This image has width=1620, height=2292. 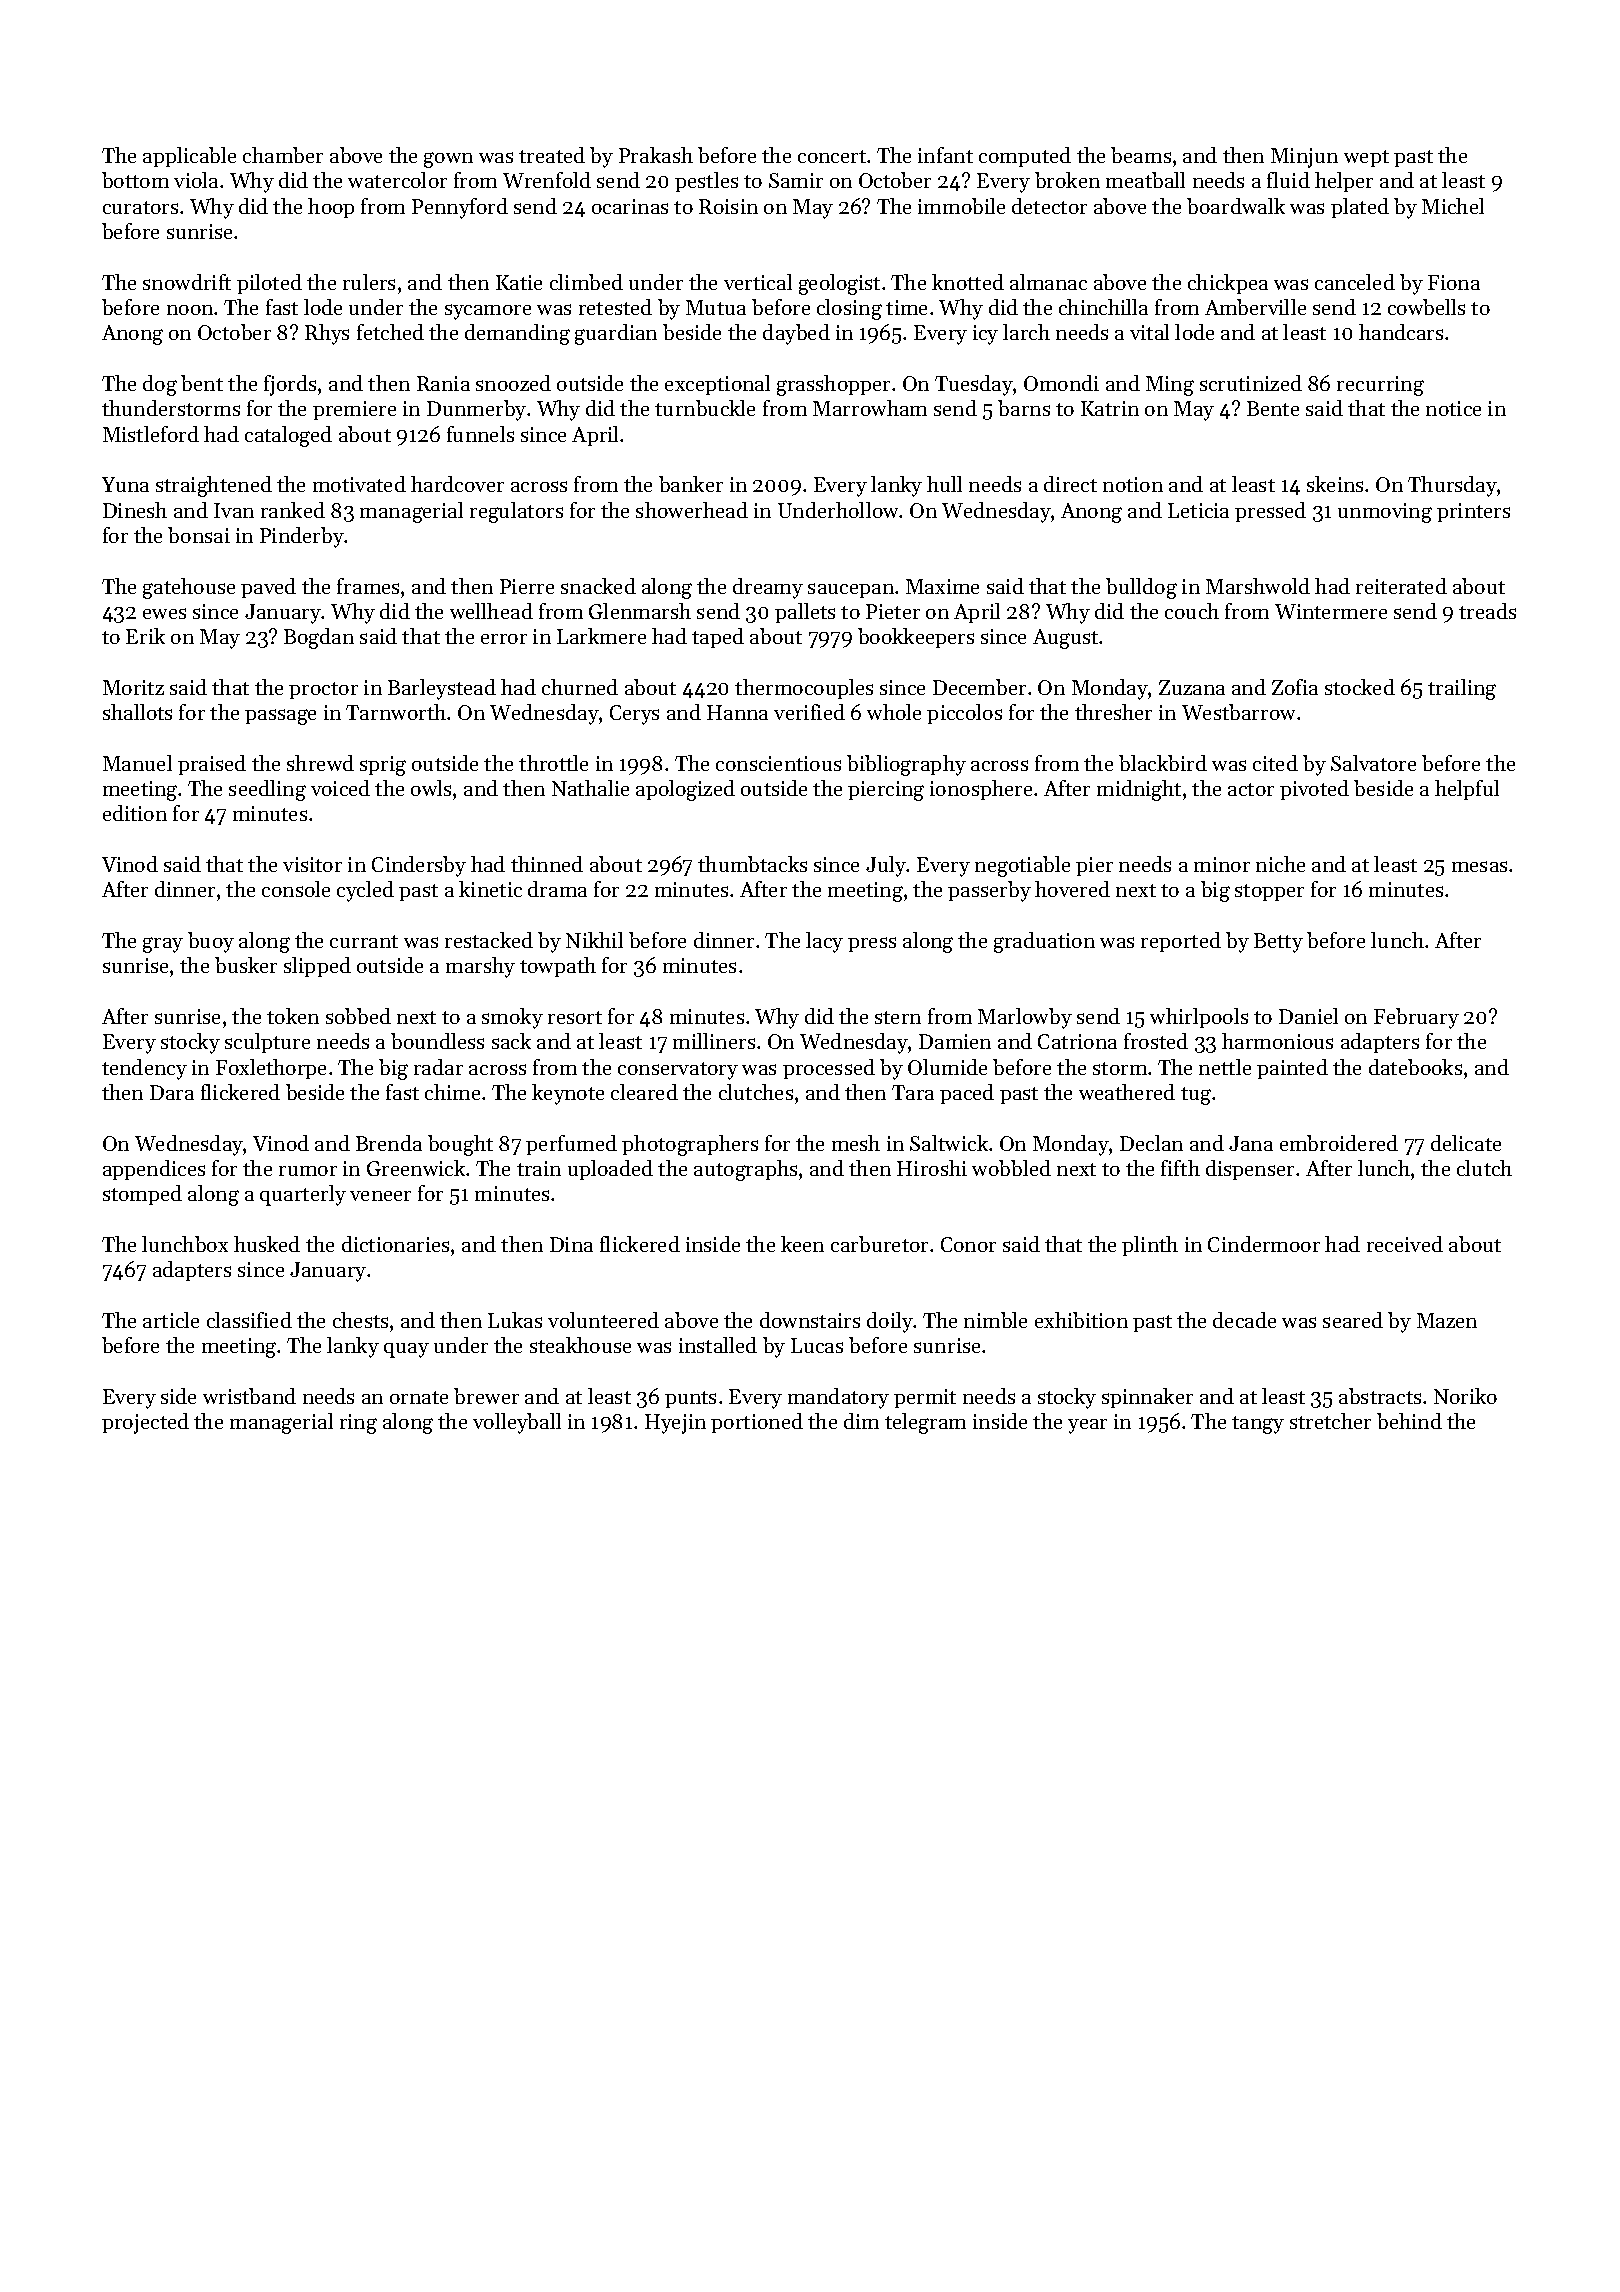 What do you see at coordinates (1258, 1425) in the image?
I see `tangy` at bounding box center [1258, 1425].
